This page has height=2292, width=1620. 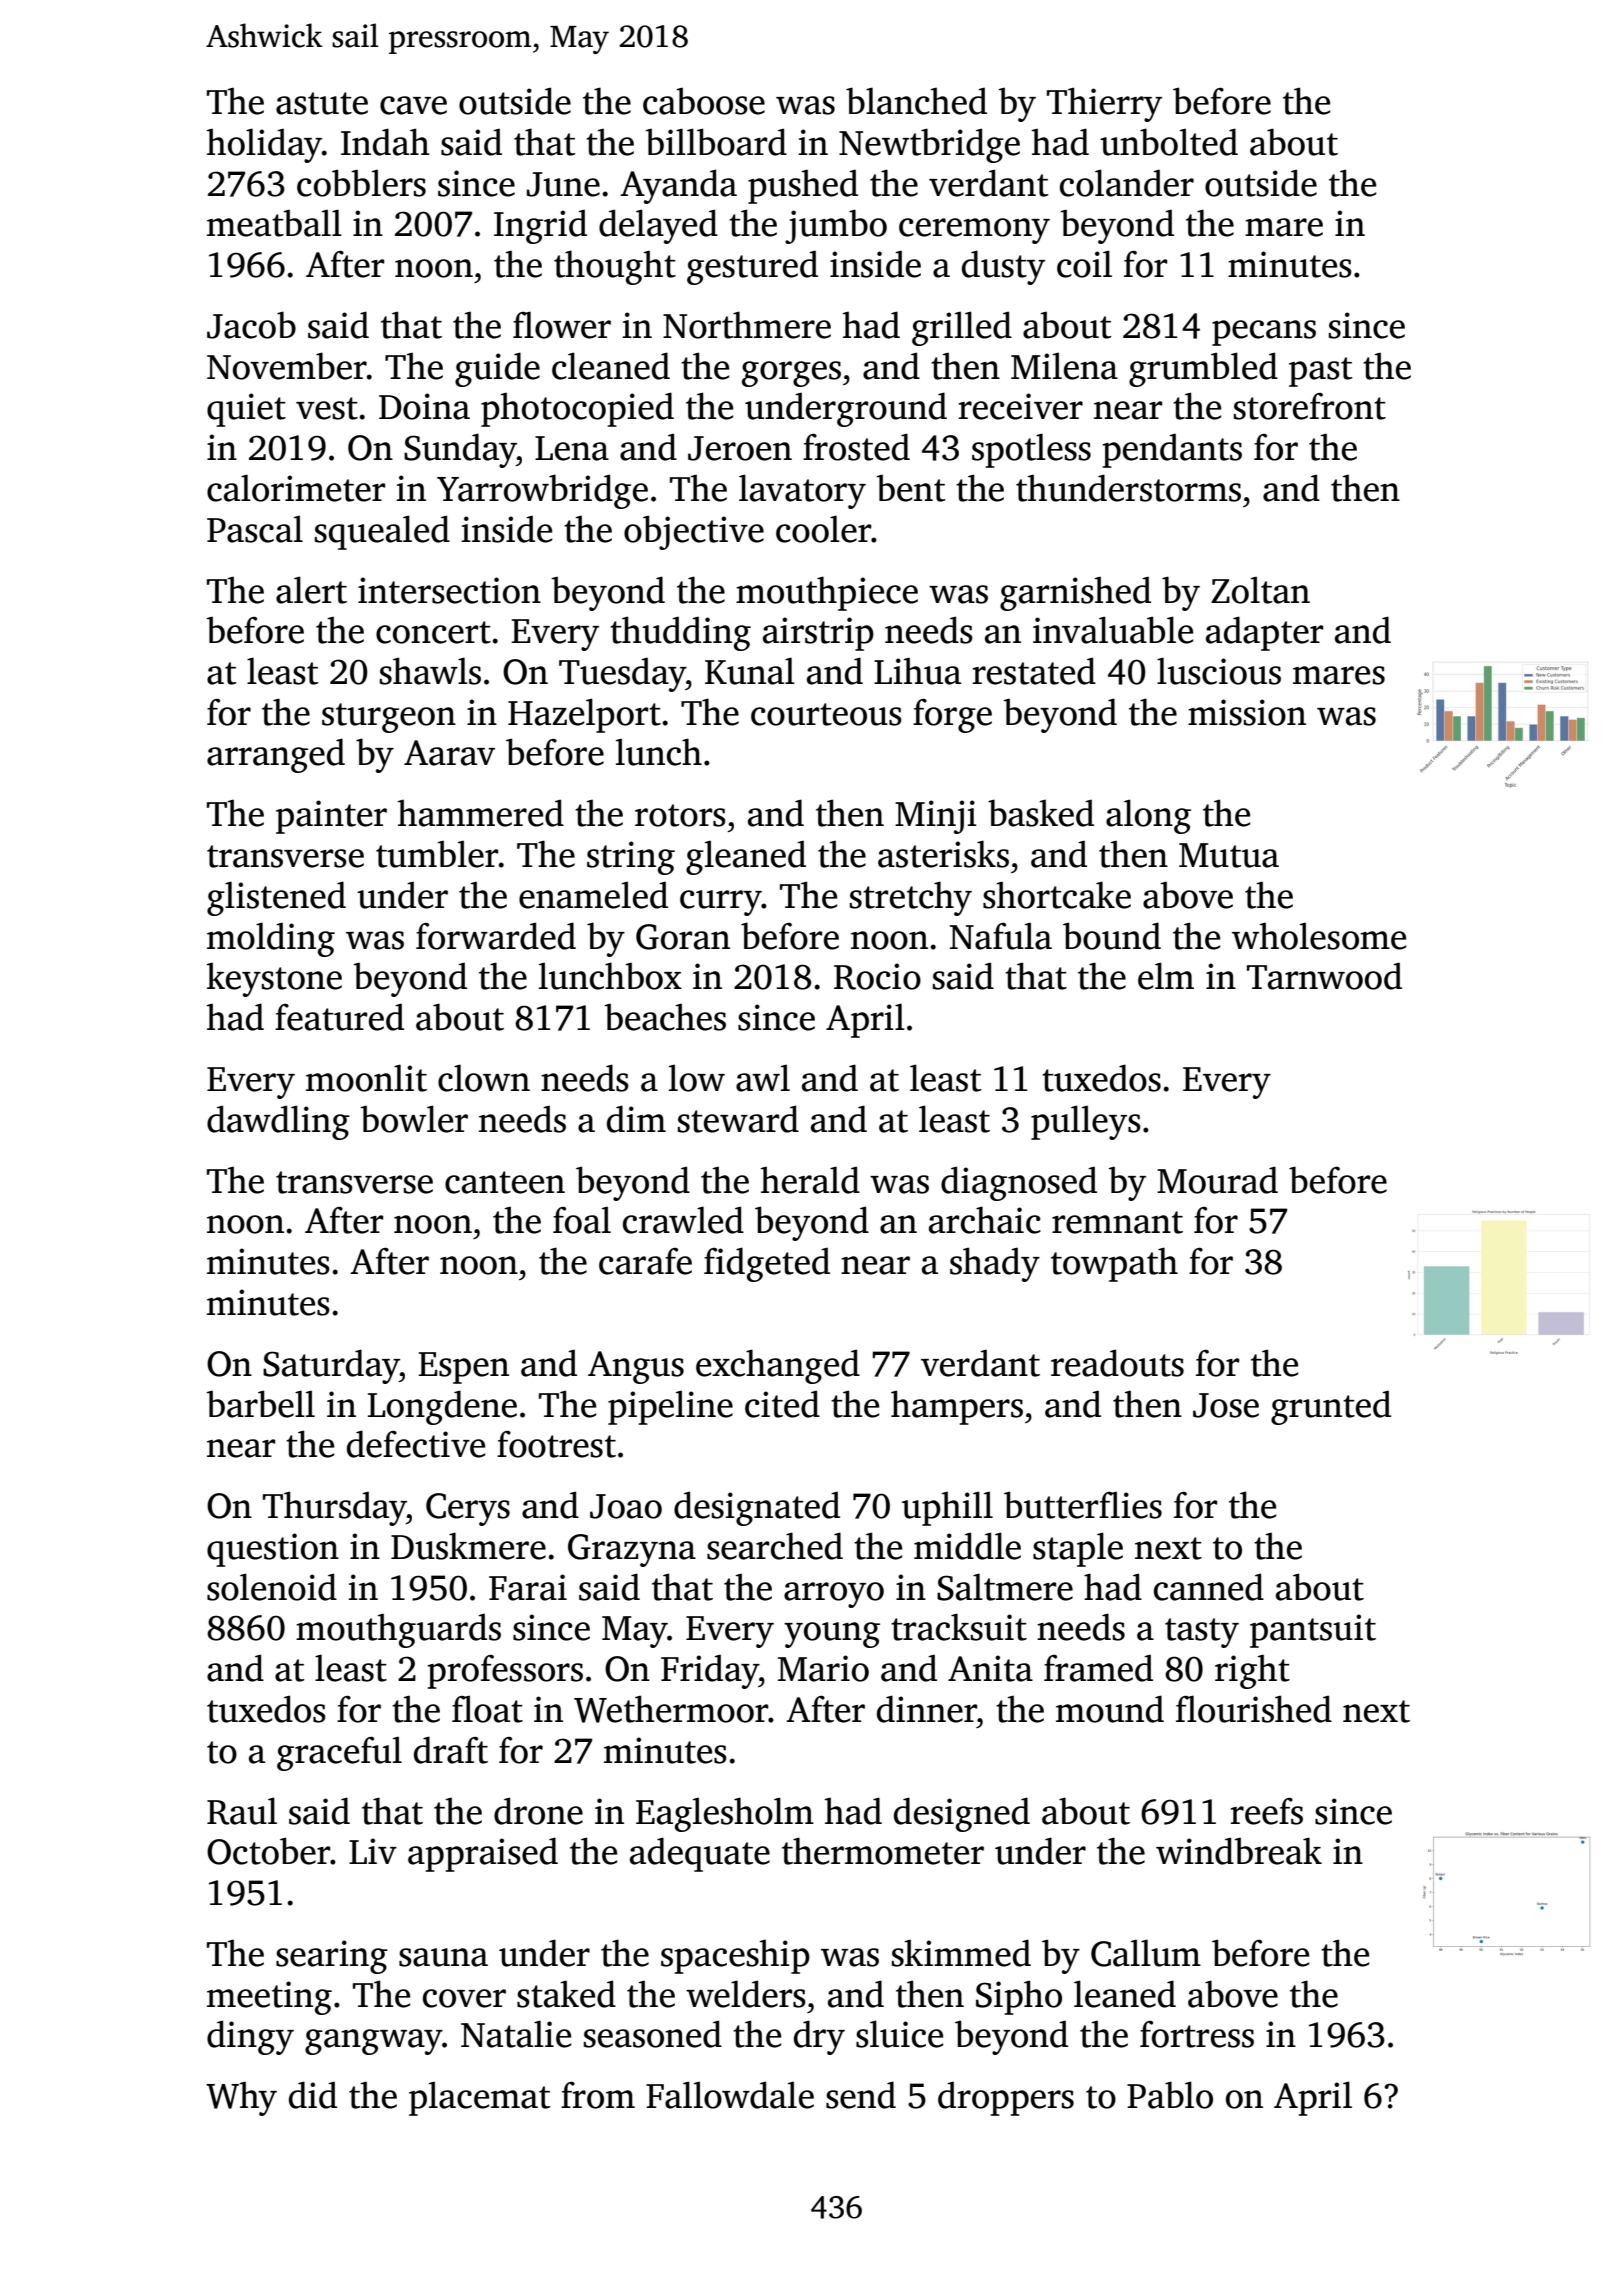 What do you see at coordinates (916, 101) in the page?
I see `blanched` at bounding box center [916, 101].
